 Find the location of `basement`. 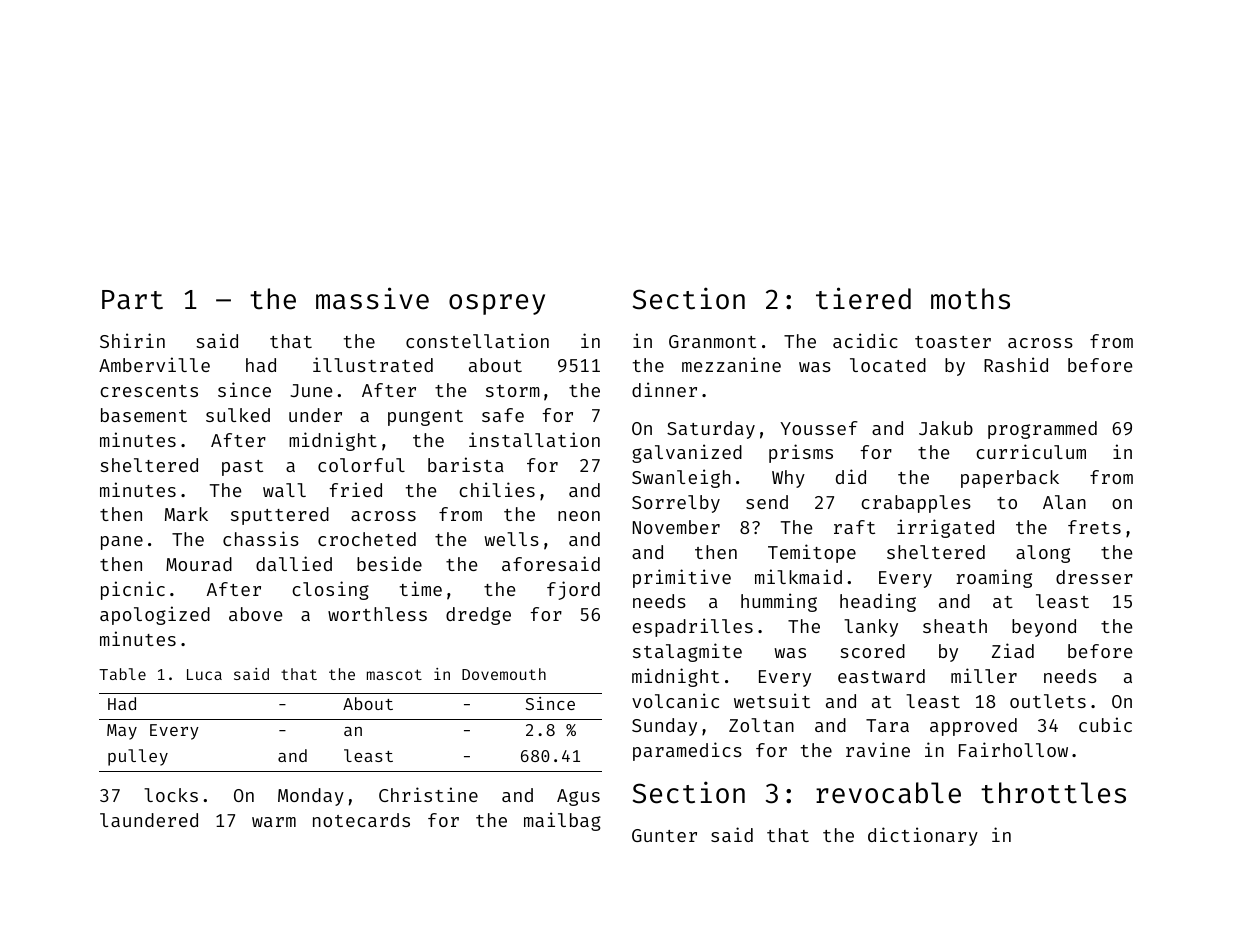

basement is located at coordinates (144, 415).
